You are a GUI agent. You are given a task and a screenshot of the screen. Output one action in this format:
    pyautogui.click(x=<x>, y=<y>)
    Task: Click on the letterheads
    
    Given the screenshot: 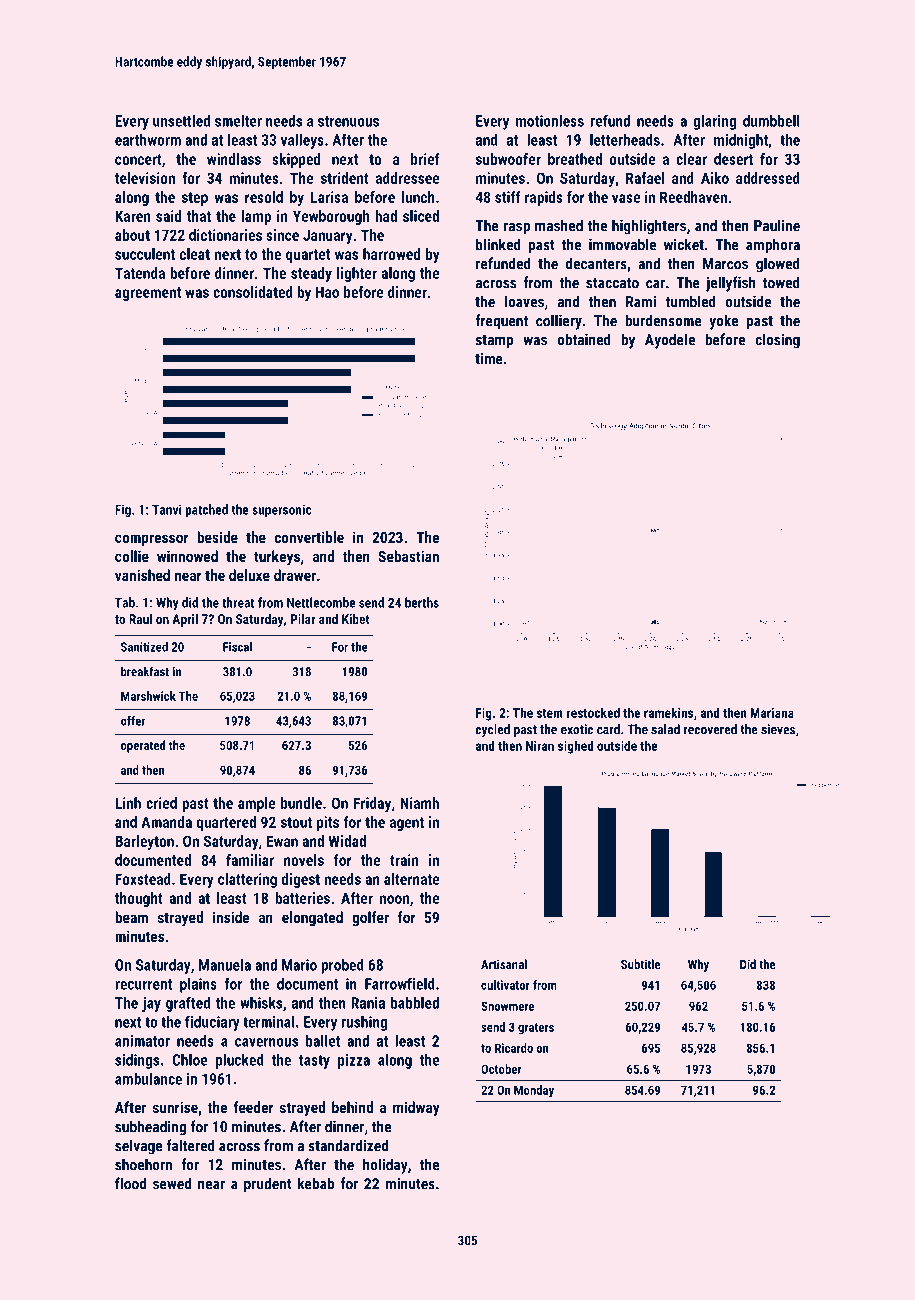 What is the action you would take?
    pyautogui.click(x=625, y=140)
